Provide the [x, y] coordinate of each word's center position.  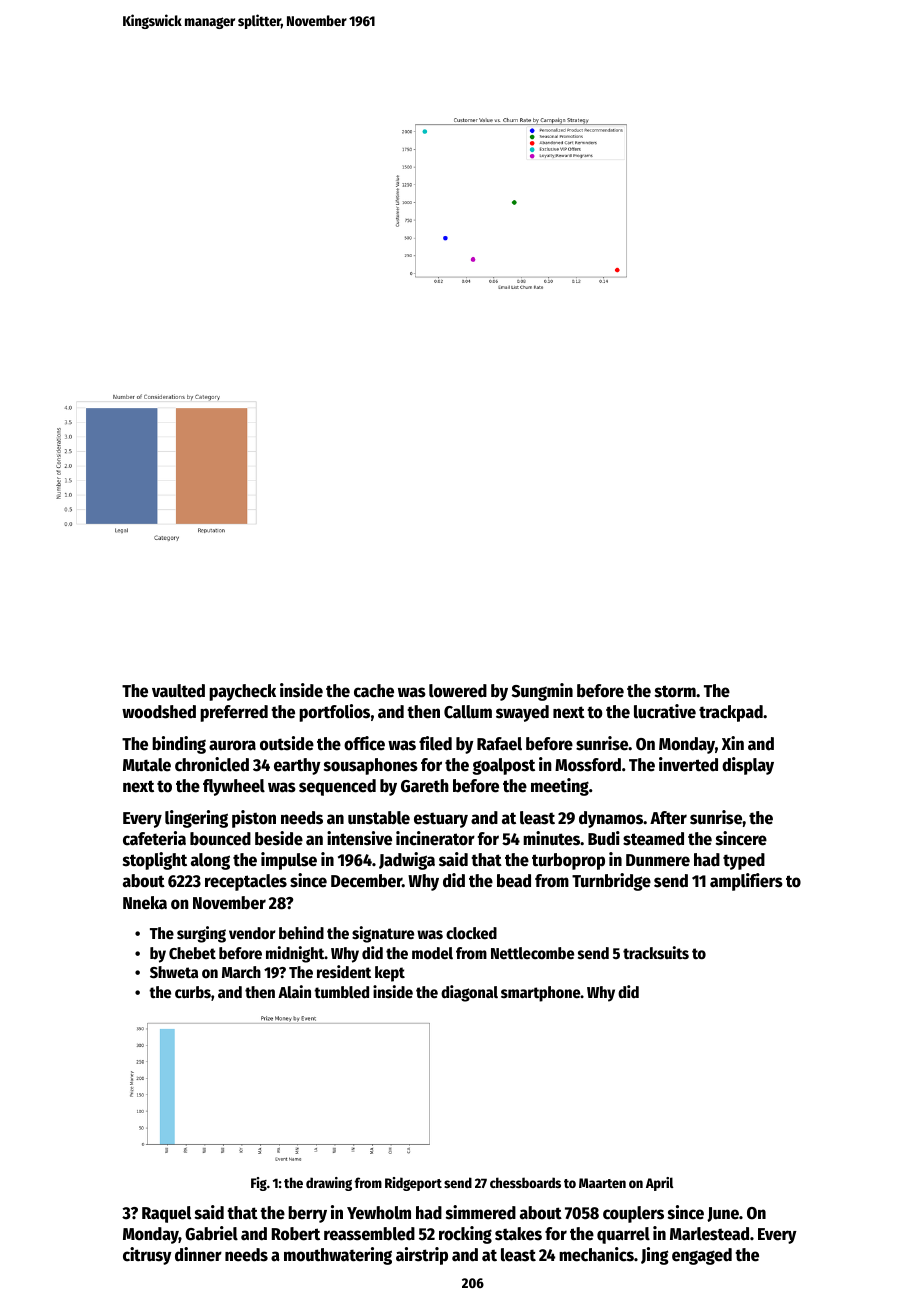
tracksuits [656, 953]
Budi [604, 838]
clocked [471, 933]
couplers [633, 1214]
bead [514, 881]
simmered [481, 1212]
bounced [220, 839]
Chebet [192, 953]
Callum [468, 712]
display [748, 766]
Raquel [166, 1214]
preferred [234, 713]
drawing [329, 1184]
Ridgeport [413, 1184]
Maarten [602, 1183]
